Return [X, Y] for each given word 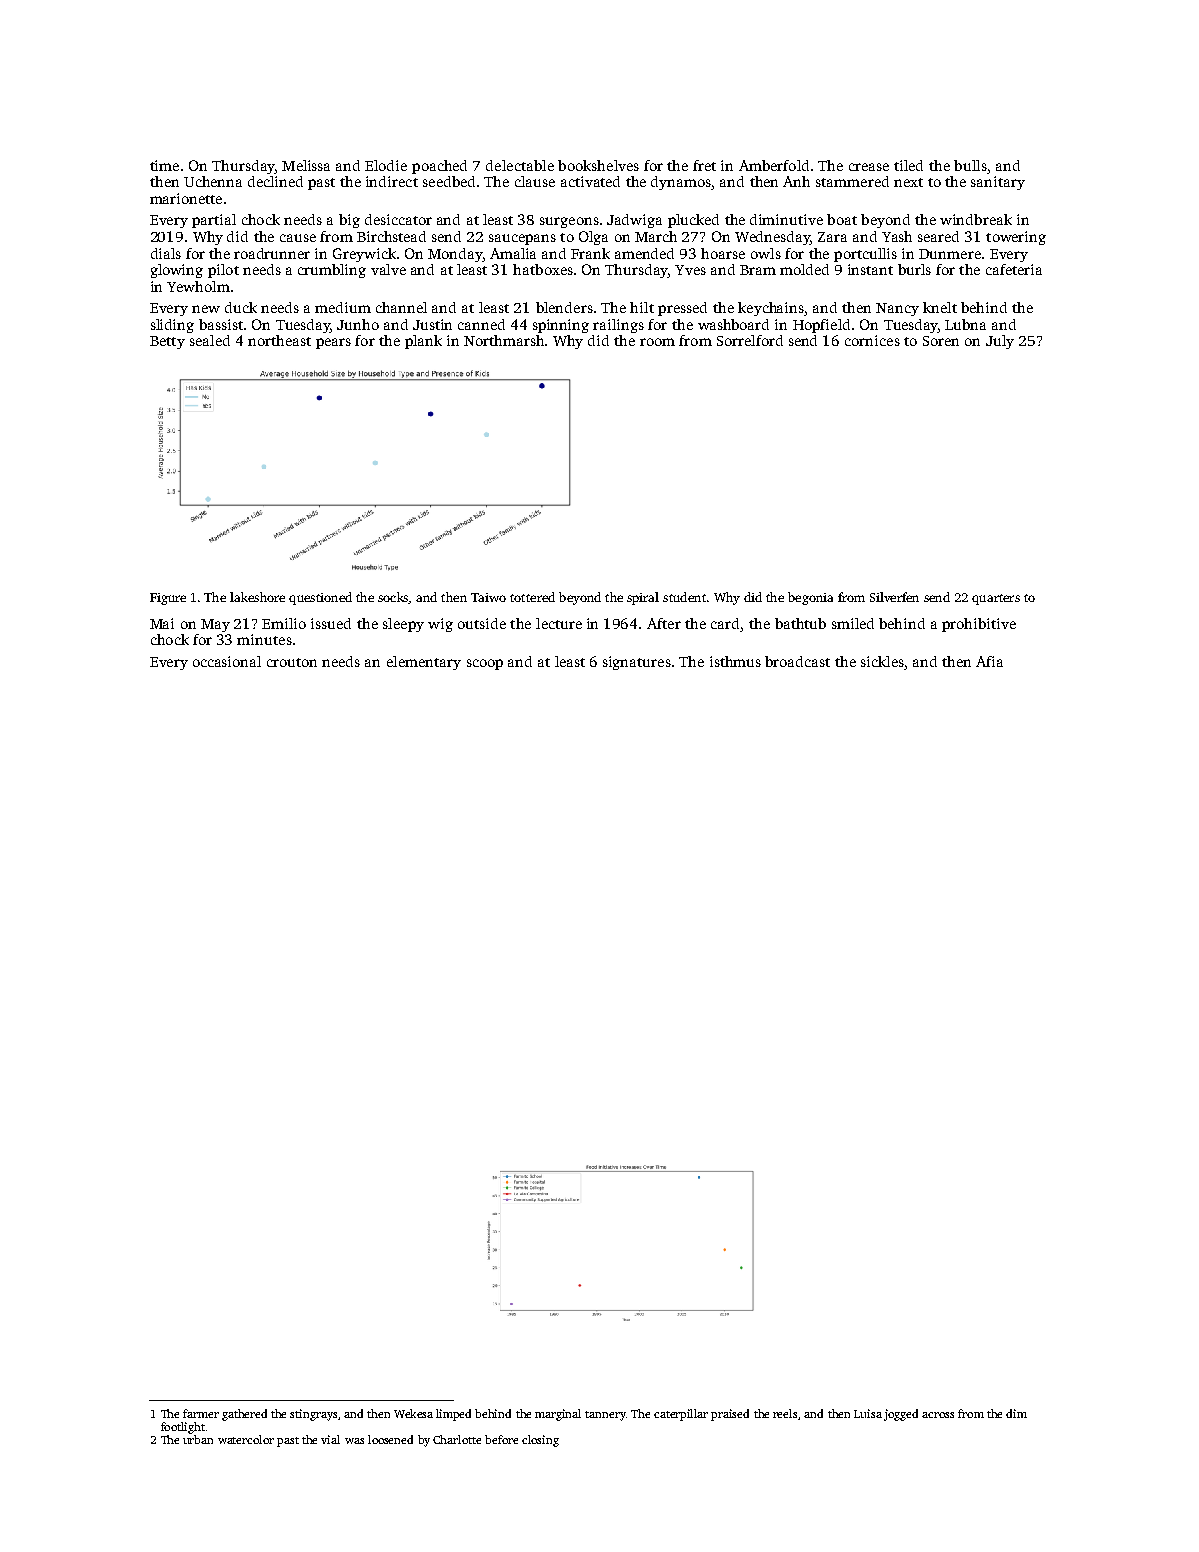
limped [453, 1415]
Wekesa [413, 1413]
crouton [292, 662]
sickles [882, 661]
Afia [989, 661]
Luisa [868, 1413]
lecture [559, 623]
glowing [177, 271]
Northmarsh [504, 340]
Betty [167, 342]
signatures [637, 663]
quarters [996, 599]
